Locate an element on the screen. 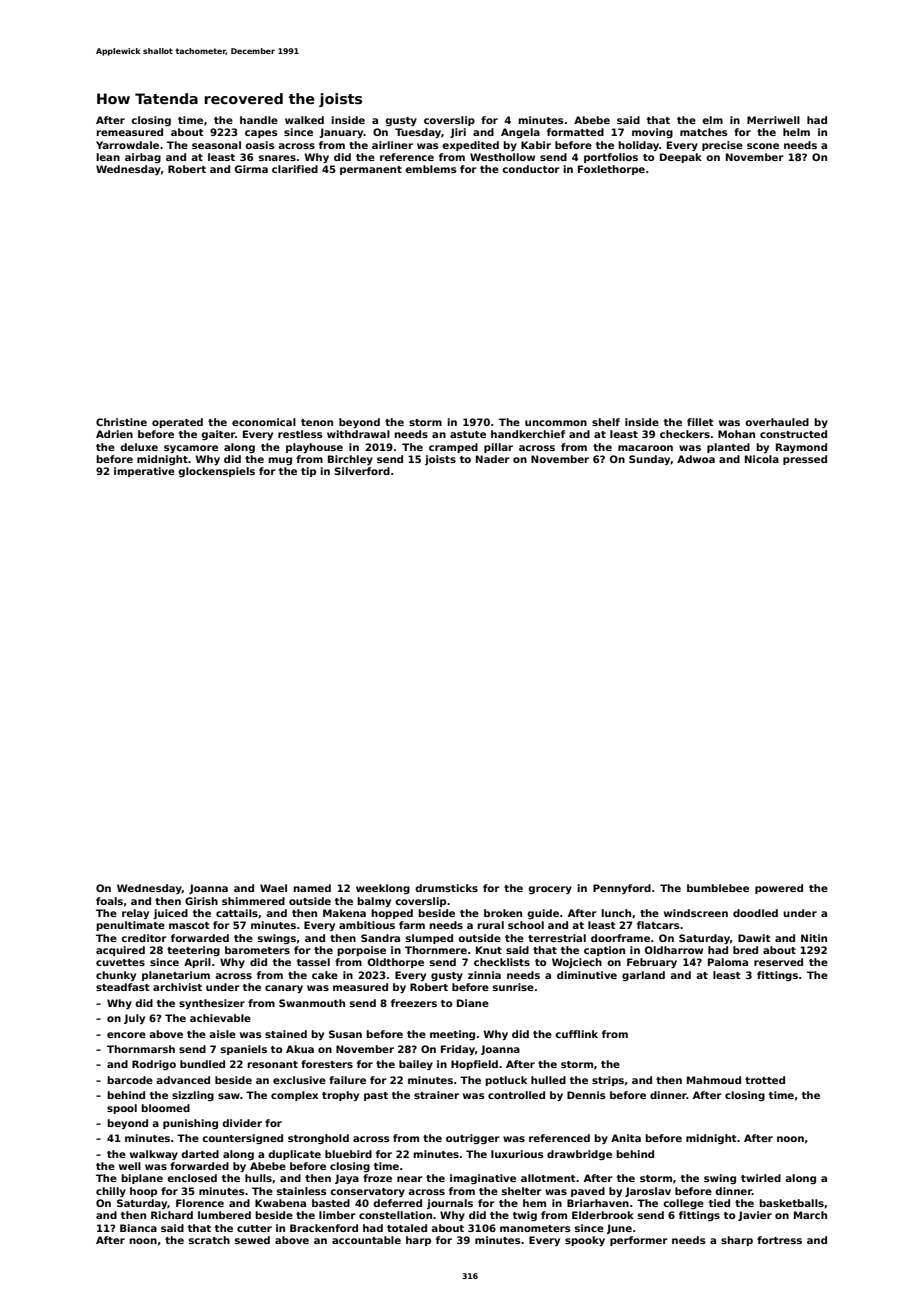 The height and width of the screenshot is (1308, 924). Sunday is located at coordinates (650, 460).
